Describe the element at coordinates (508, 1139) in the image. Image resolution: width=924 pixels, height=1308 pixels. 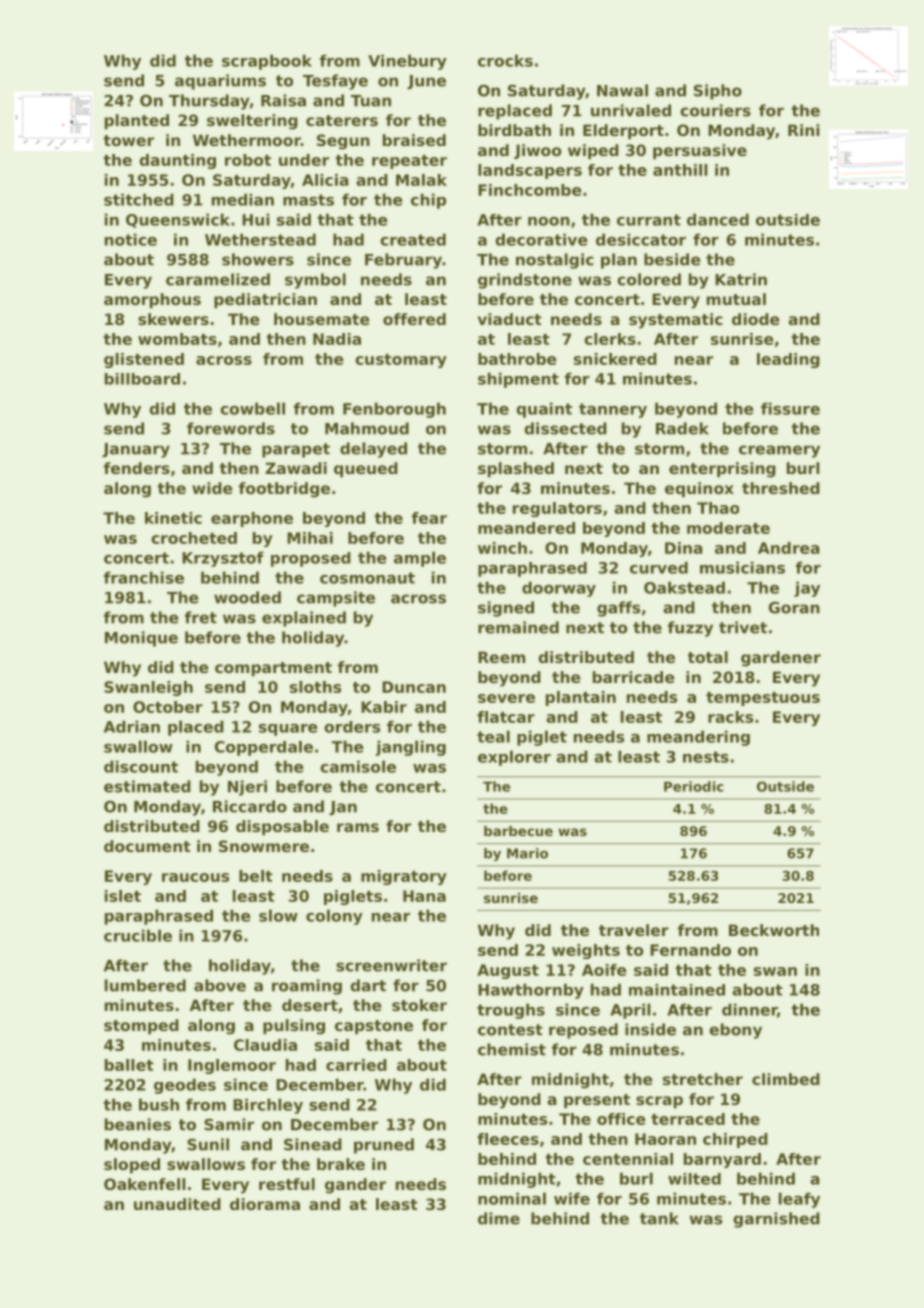
I see `fleeces` at that location.
